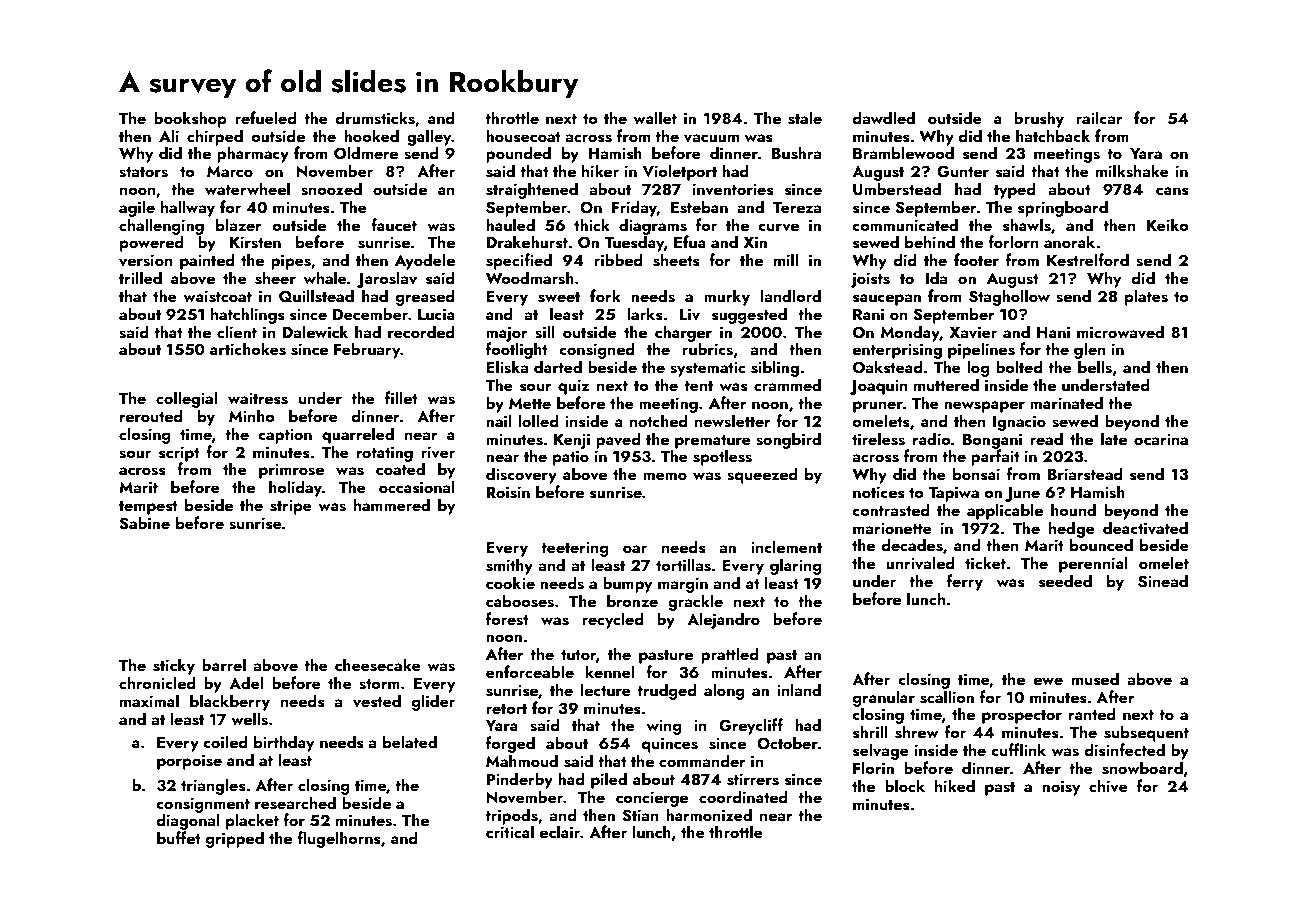  I want to click on housecoat, so click(523, 136).
